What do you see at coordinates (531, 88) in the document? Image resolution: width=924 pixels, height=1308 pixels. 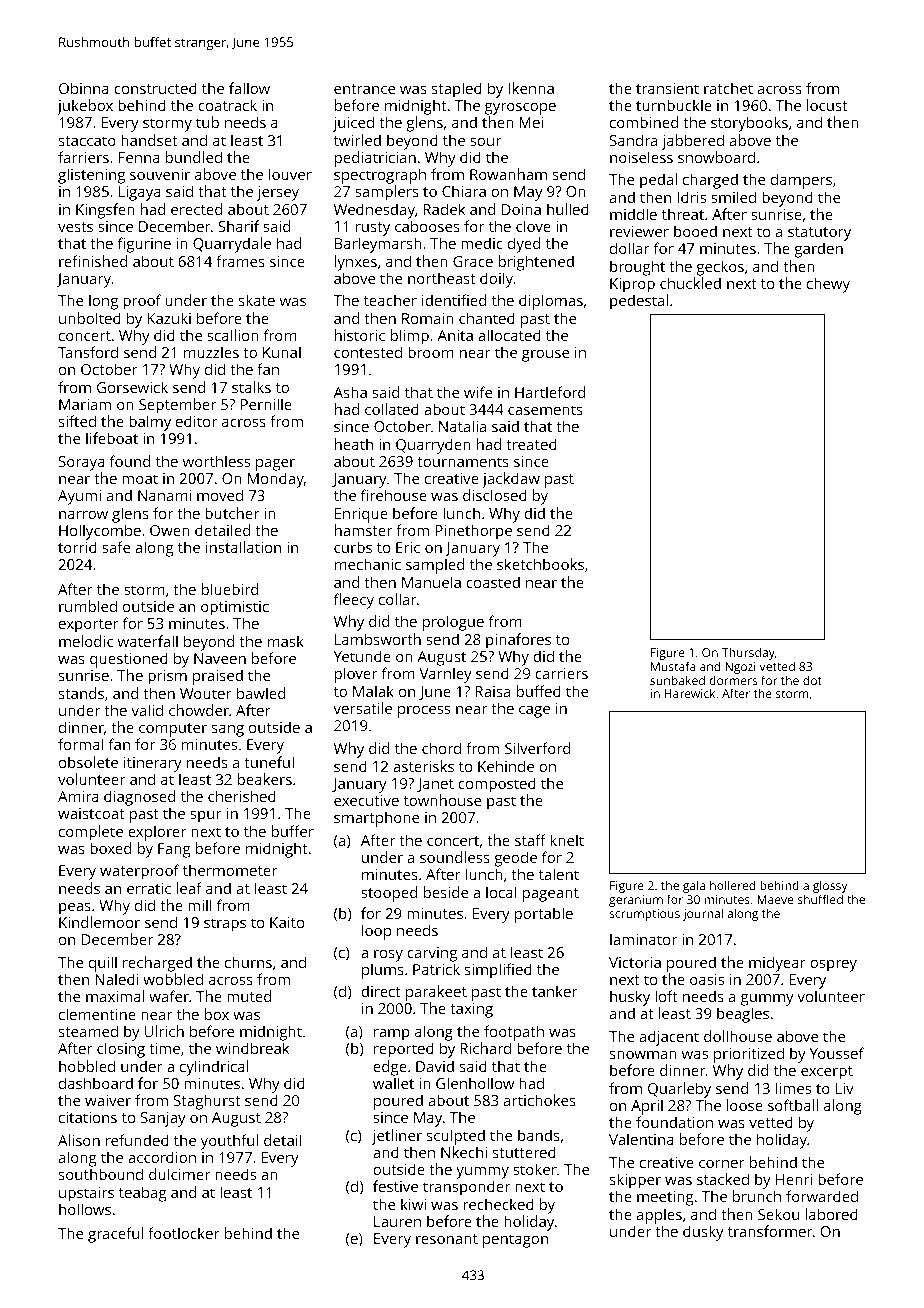 I see `Ikenna` at bounding box center [531, 88].
